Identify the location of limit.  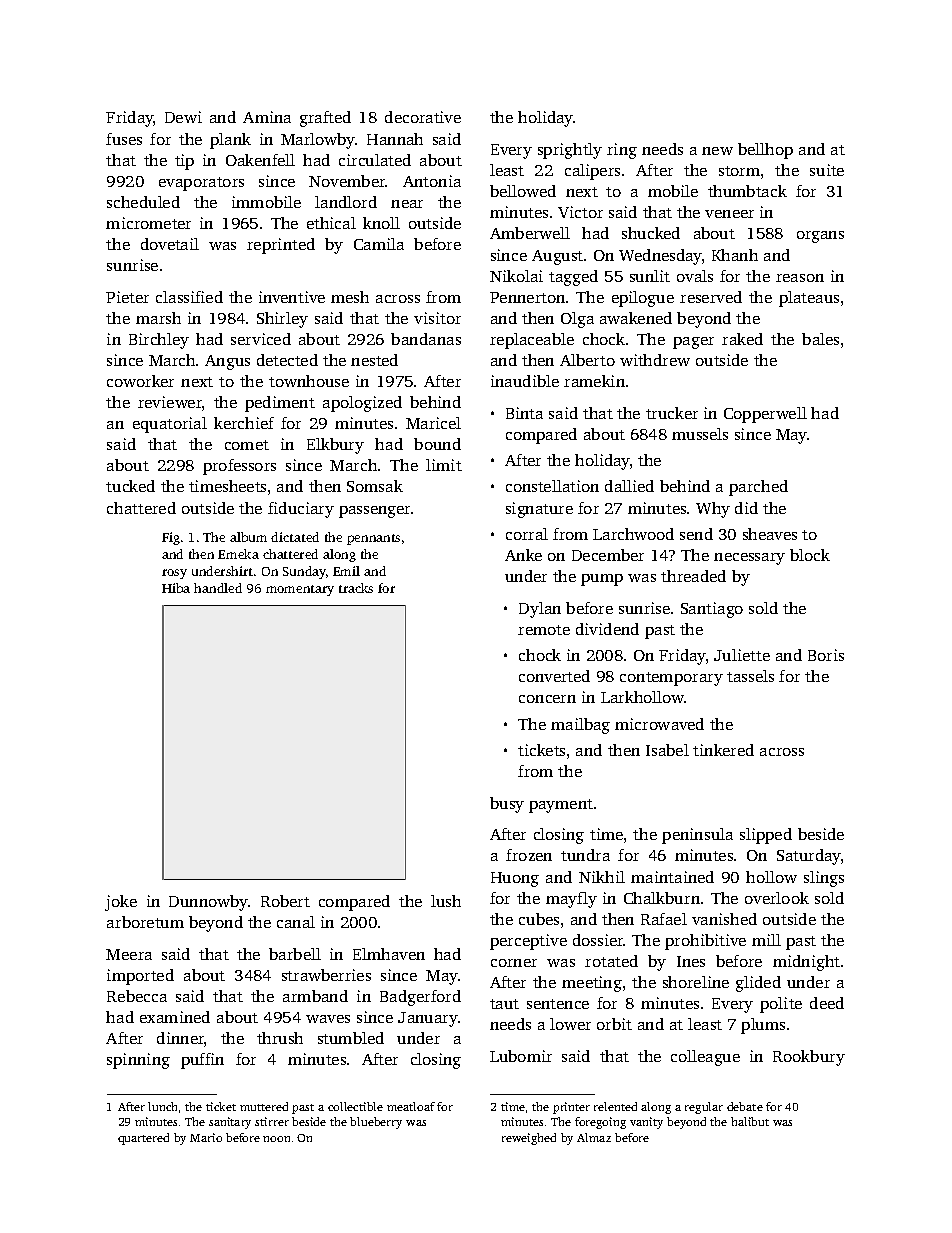
(444, 465).
